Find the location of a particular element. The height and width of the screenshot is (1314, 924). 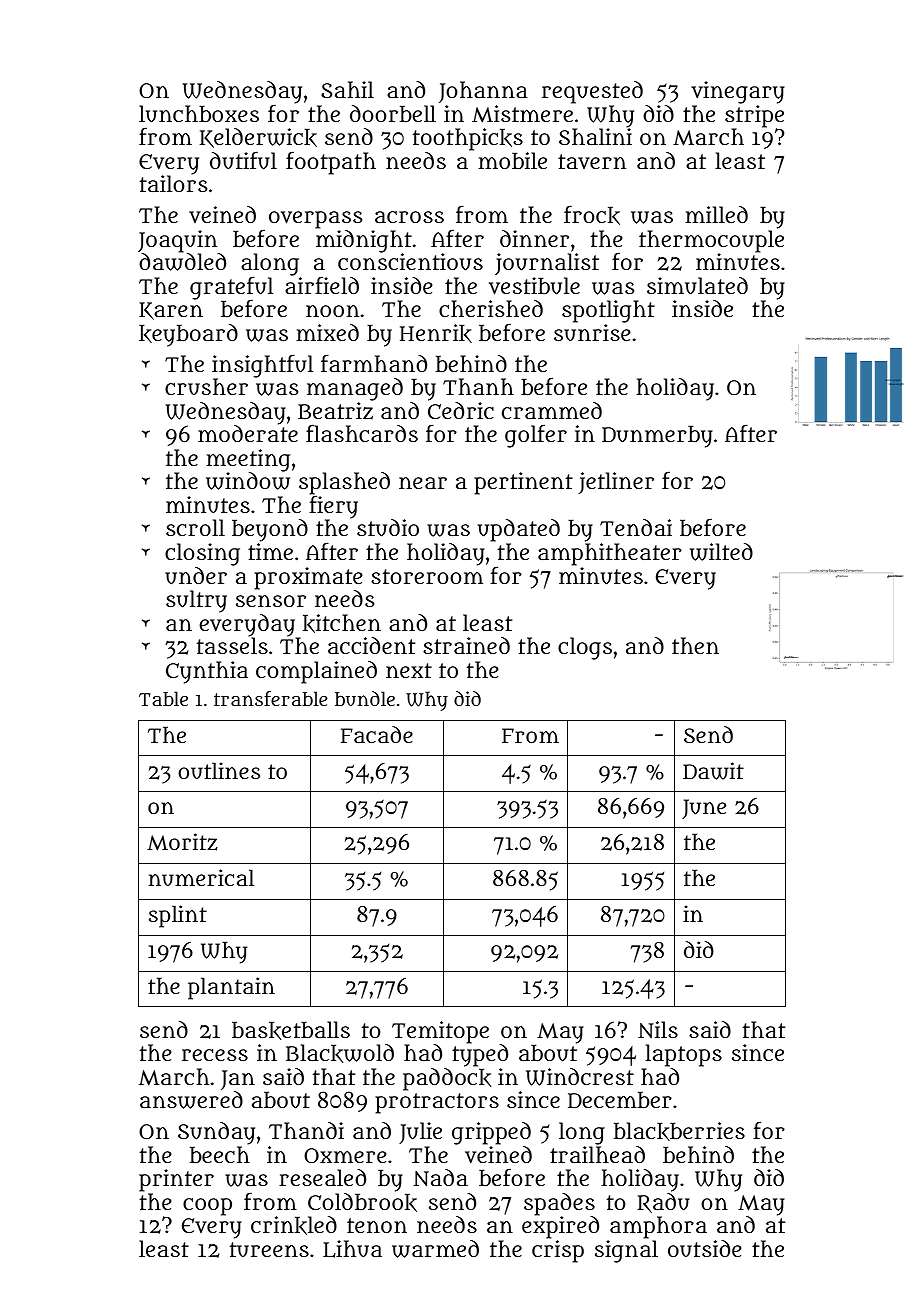

kitchen is located at coordinates (342, 623).
